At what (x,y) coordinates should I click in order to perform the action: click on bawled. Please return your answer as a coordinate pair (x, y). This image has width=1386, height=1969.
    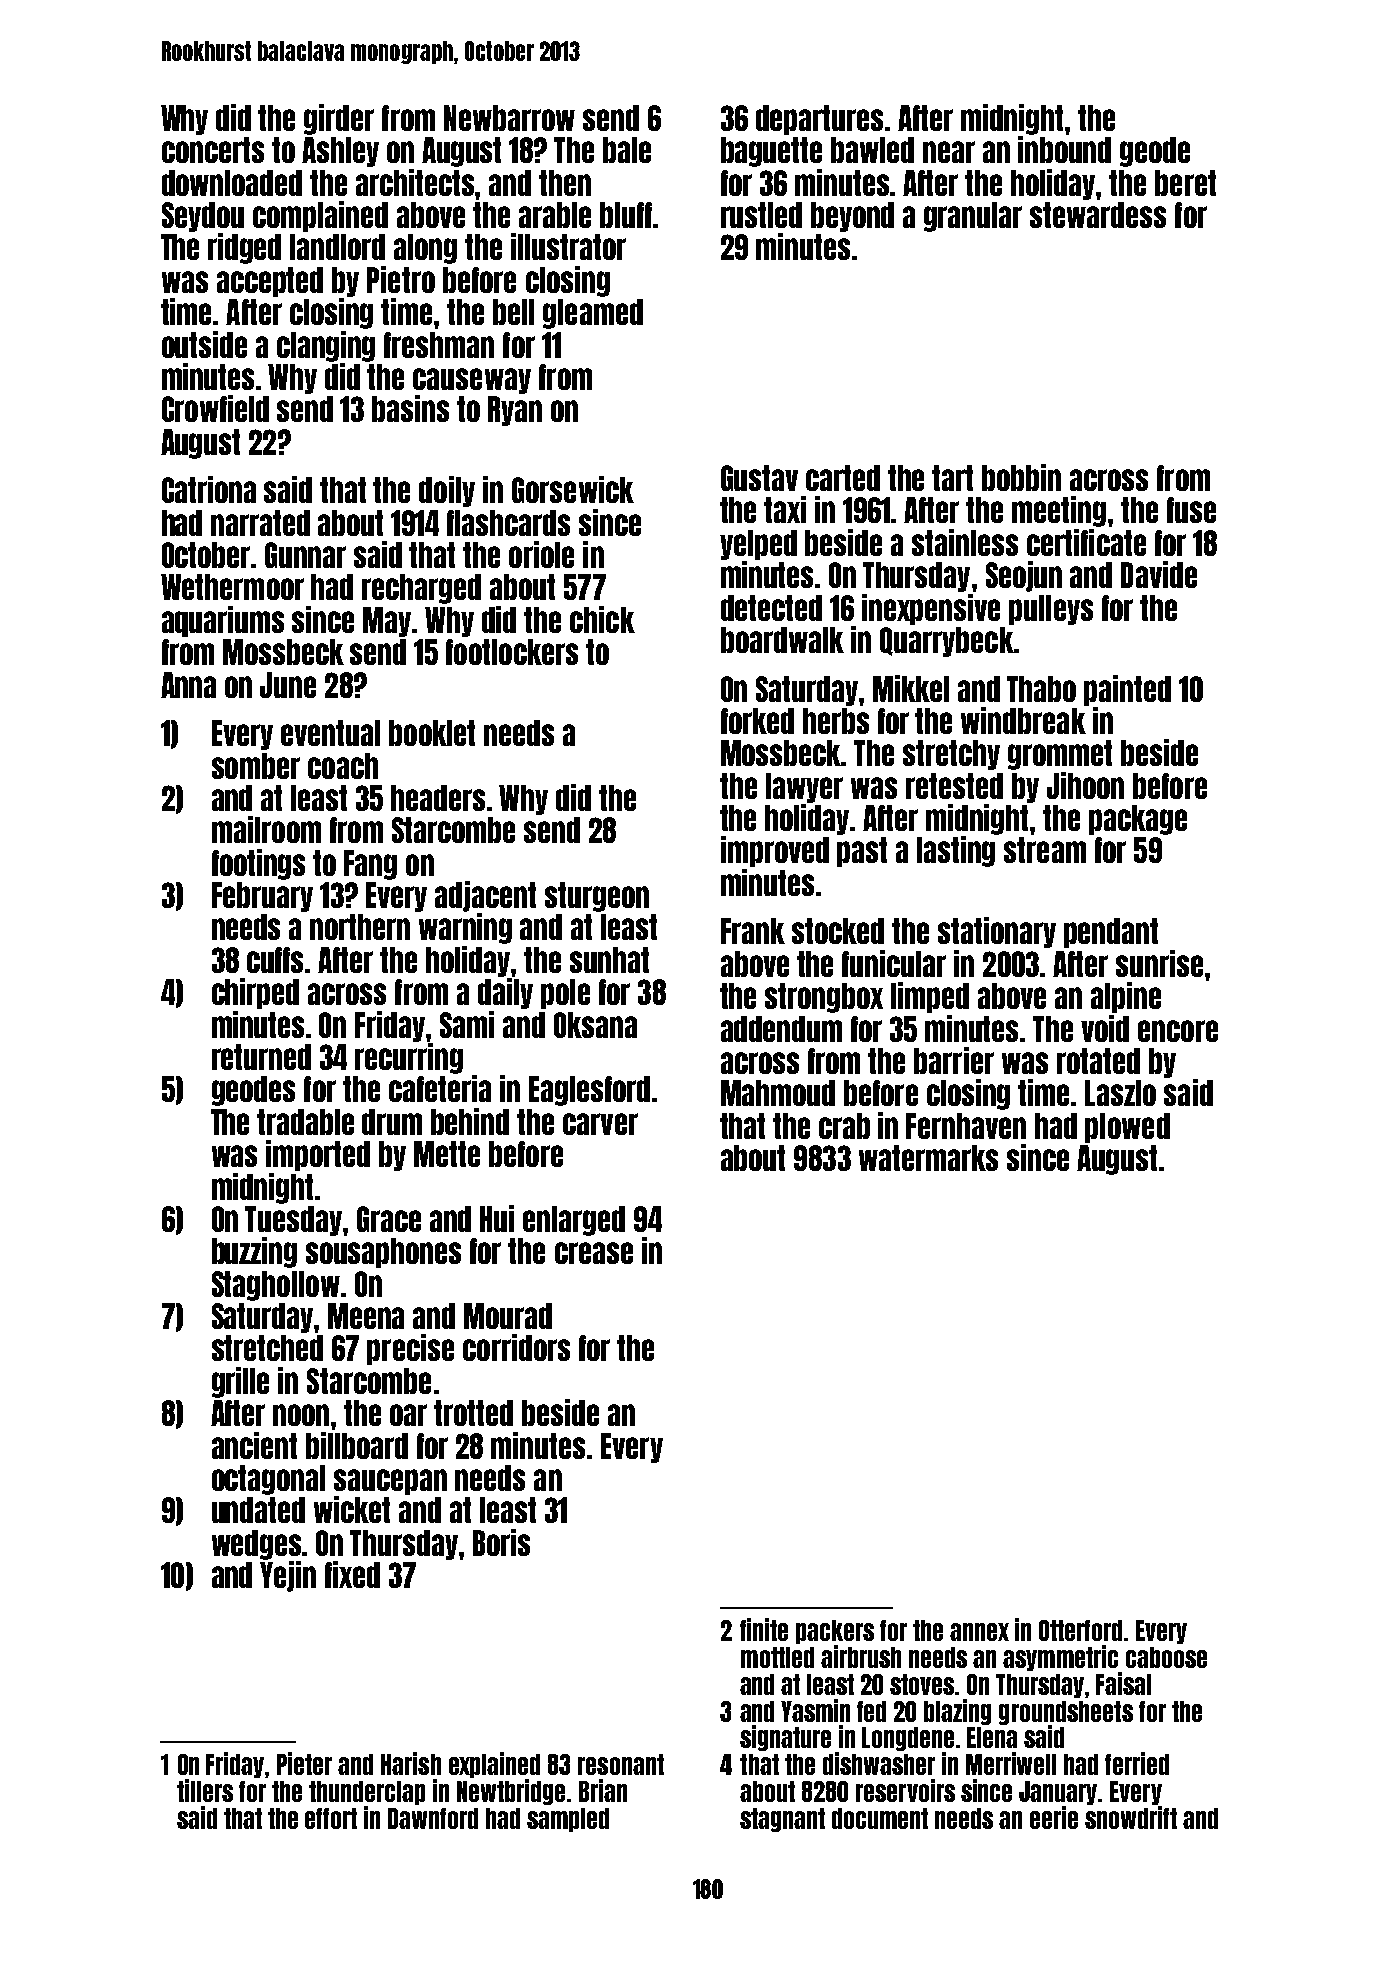
    Looking at the image, I should click on (872, 150).
